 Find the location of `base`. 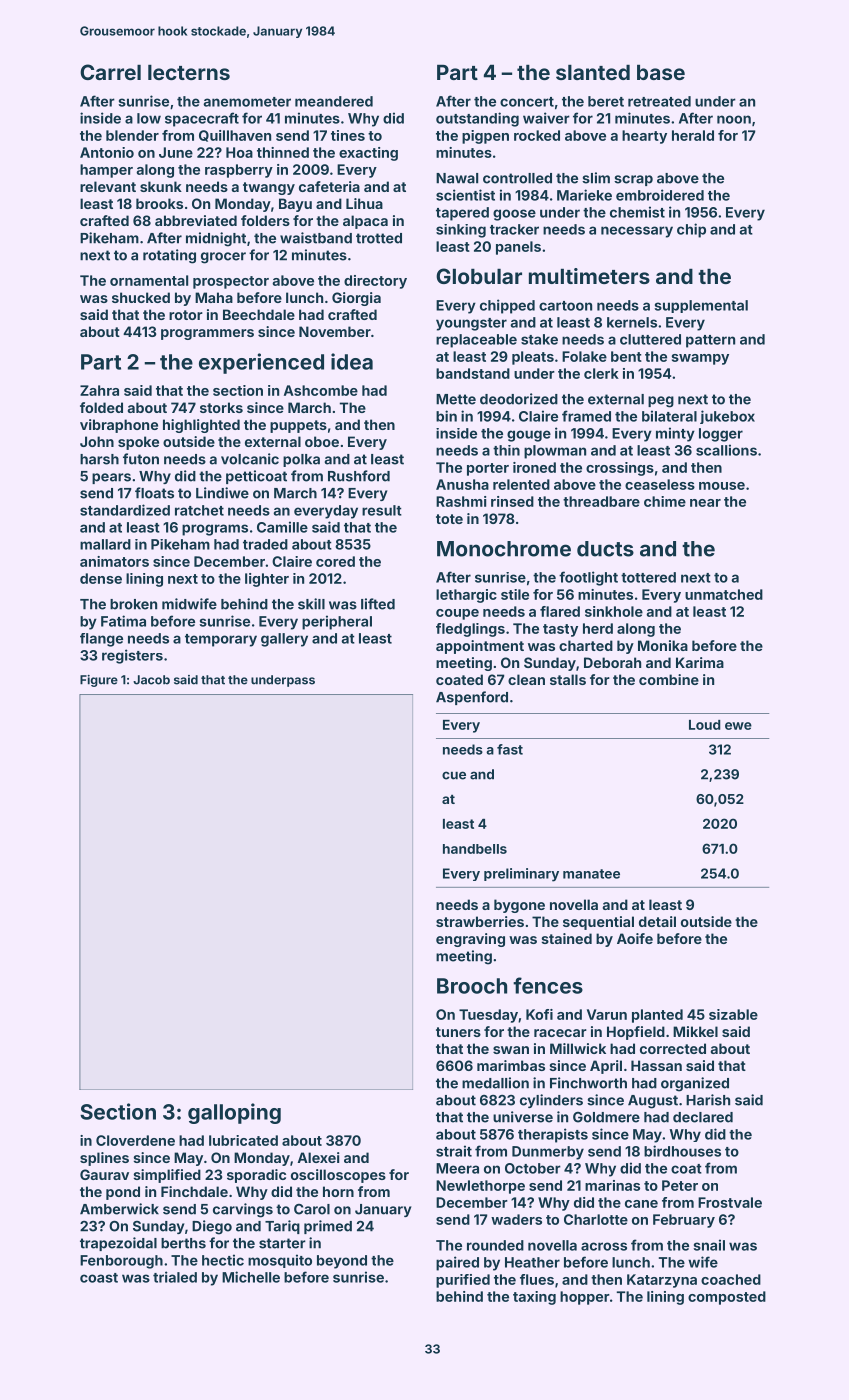

base is located at coordinates (661, 72).
